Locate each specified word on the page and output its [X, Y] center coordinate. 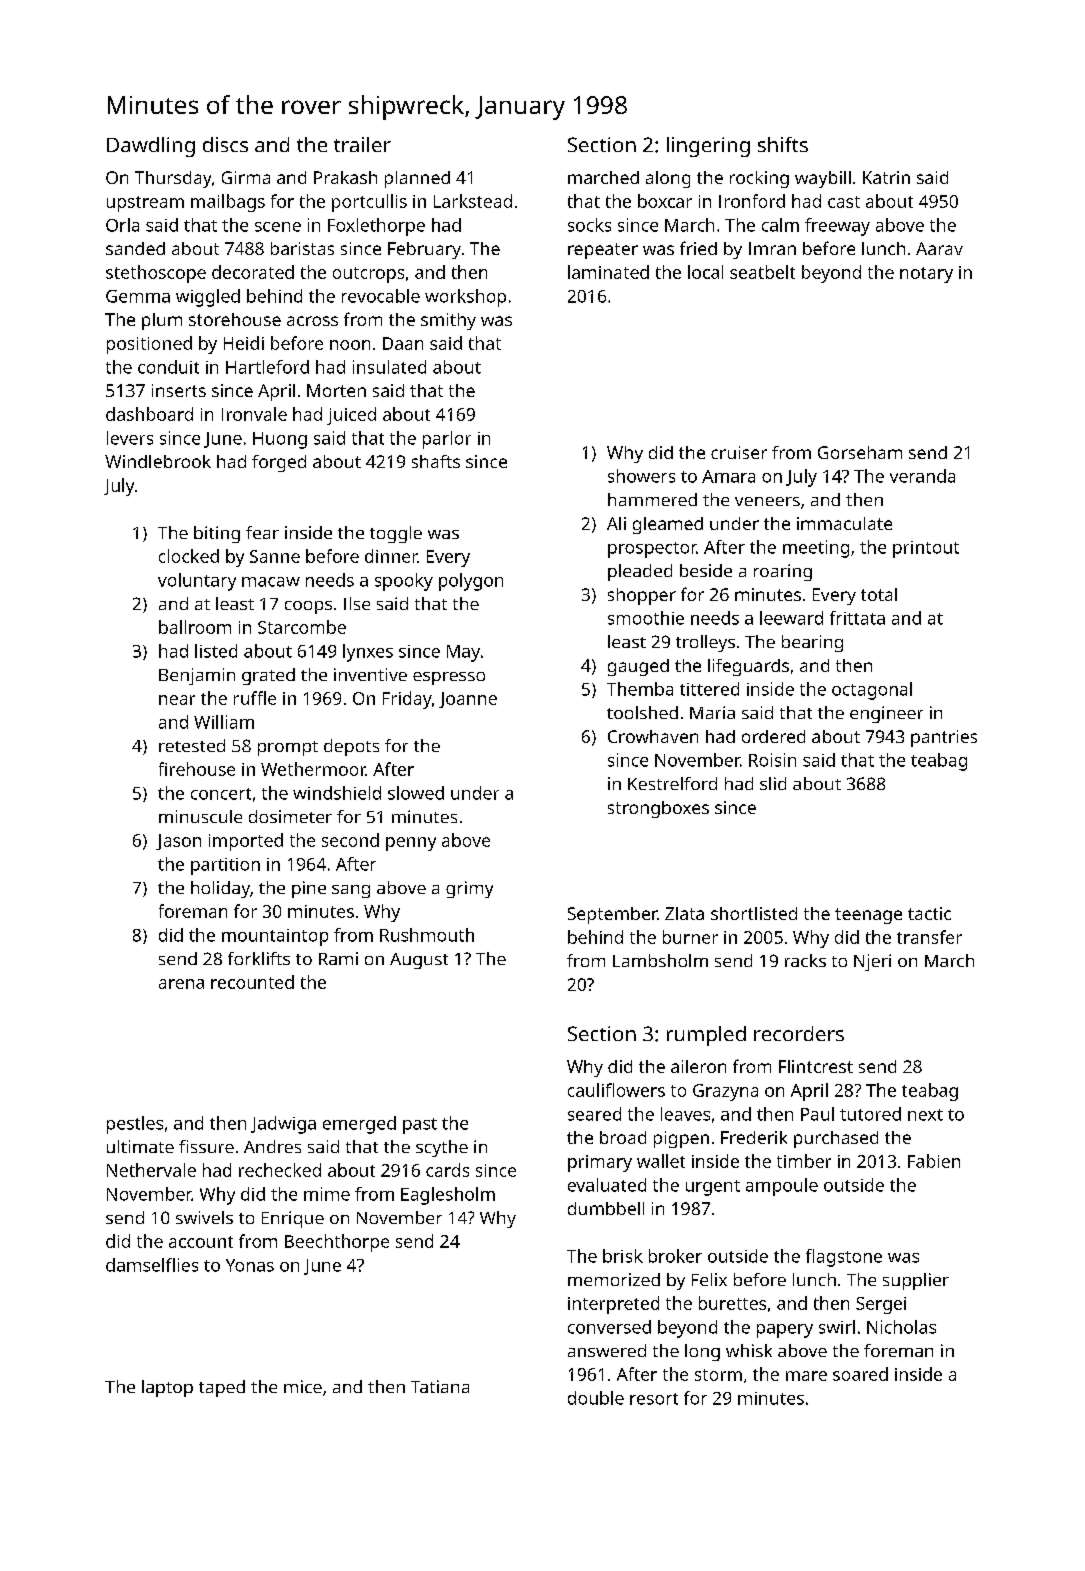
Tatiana [440, 1386]
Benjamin [197, 676]
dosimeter [290, 816]
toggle [396, 534]
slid [773, 783]
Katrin [886, 177]
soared [860, 1374]
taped [222, 1388]
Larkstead [473, 201]
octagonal [872, 691]
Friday [407, 700]
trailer [362, 144]
